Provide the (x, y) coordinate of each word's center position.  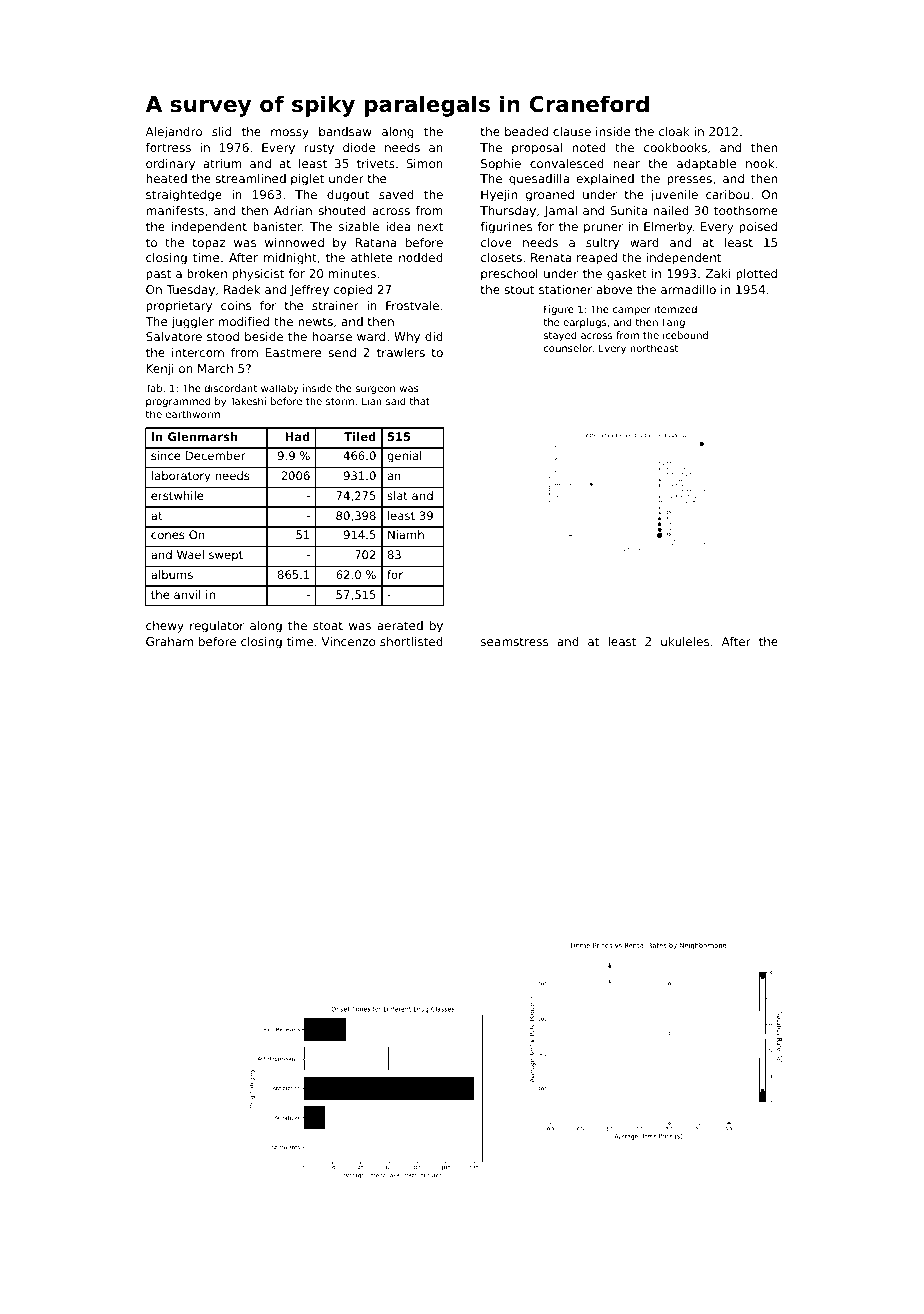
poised (758, 228)
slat (397, 495)
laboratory (181, 477)
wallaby (280, 389)
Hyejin (499, 196)
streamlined (250, 178)
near (627, 164)
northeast (654, 348)
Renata (551, 257)
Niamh (406, 534)
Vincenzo (348, 641)
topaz (209, 244)
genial (404, 457)
